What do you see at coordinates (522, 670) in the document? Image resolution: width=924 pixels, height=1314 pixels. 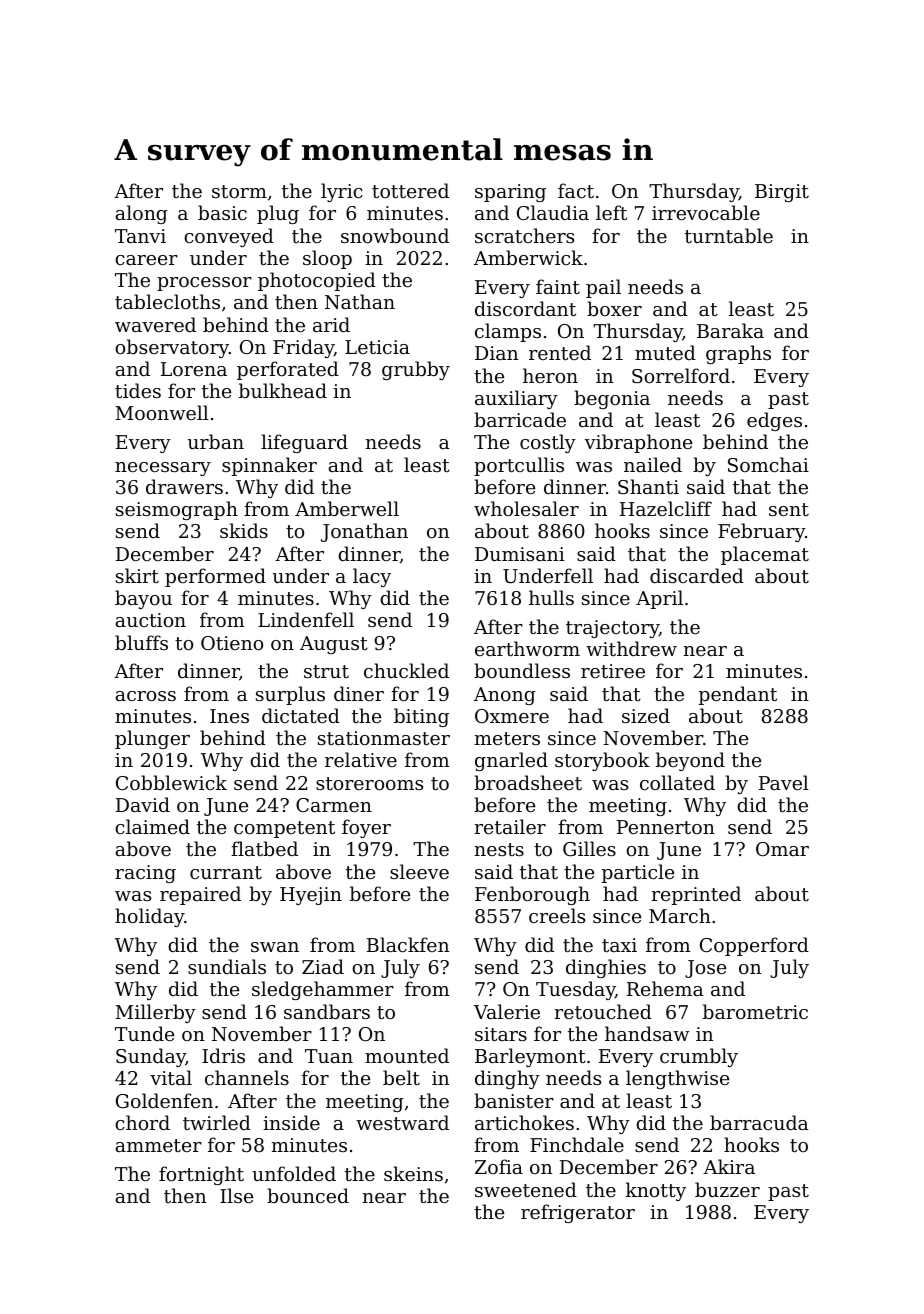 I see `boundless` at bounding box center [522, 670].
